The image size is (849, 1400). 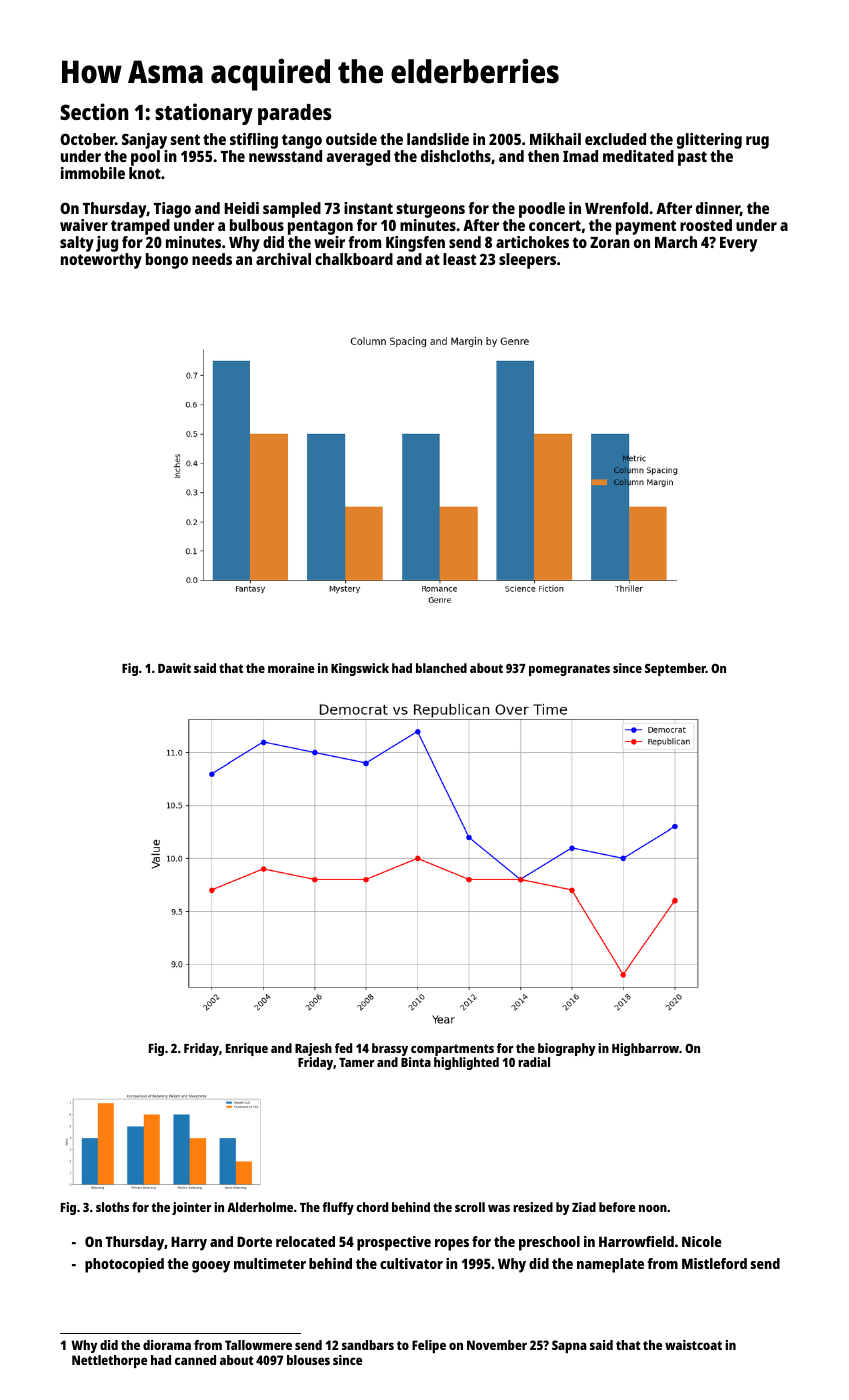 I want to click on parades, so click(x=295, y=114).
